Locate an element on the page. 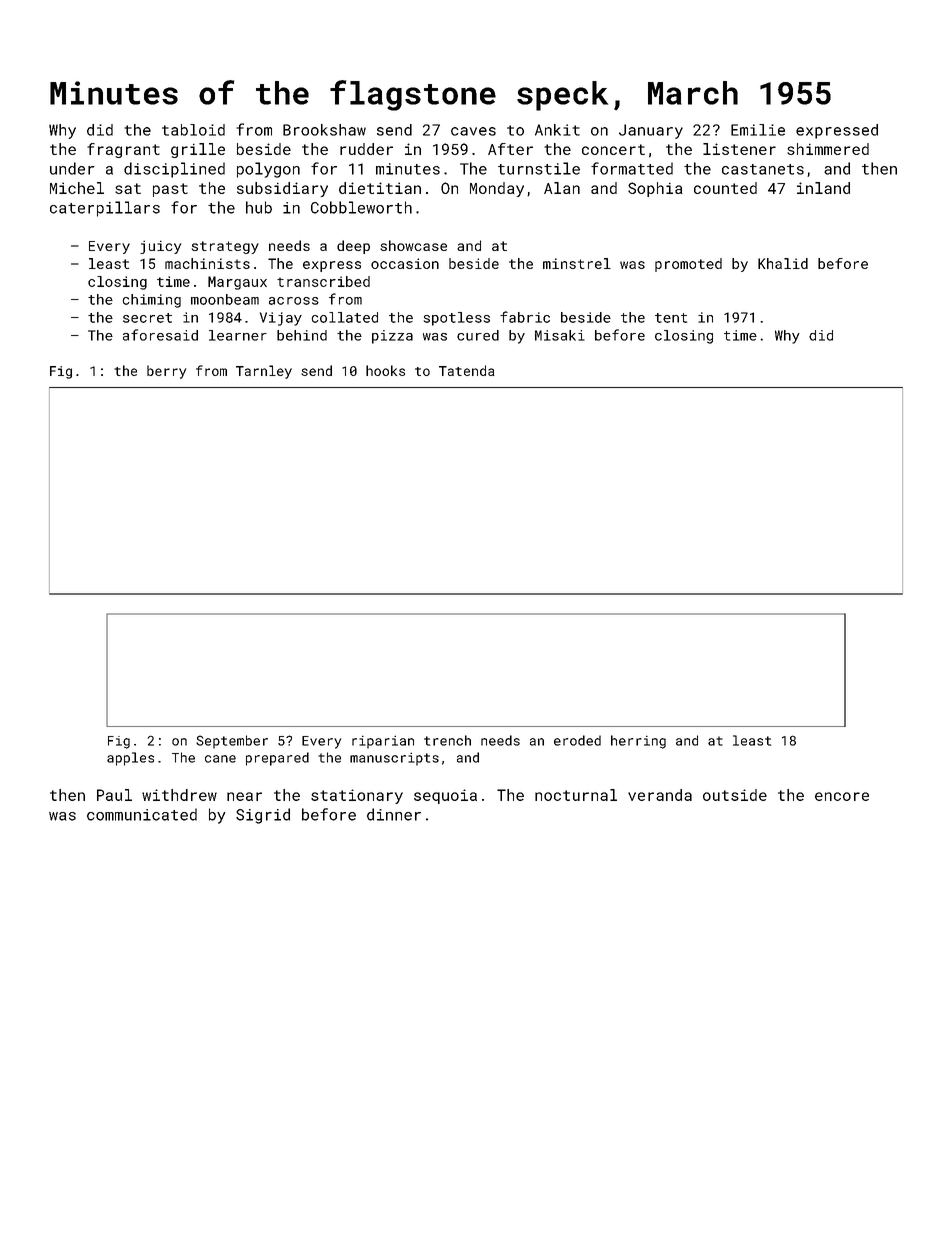  caterpillars is located at coordinates (105, 209).
